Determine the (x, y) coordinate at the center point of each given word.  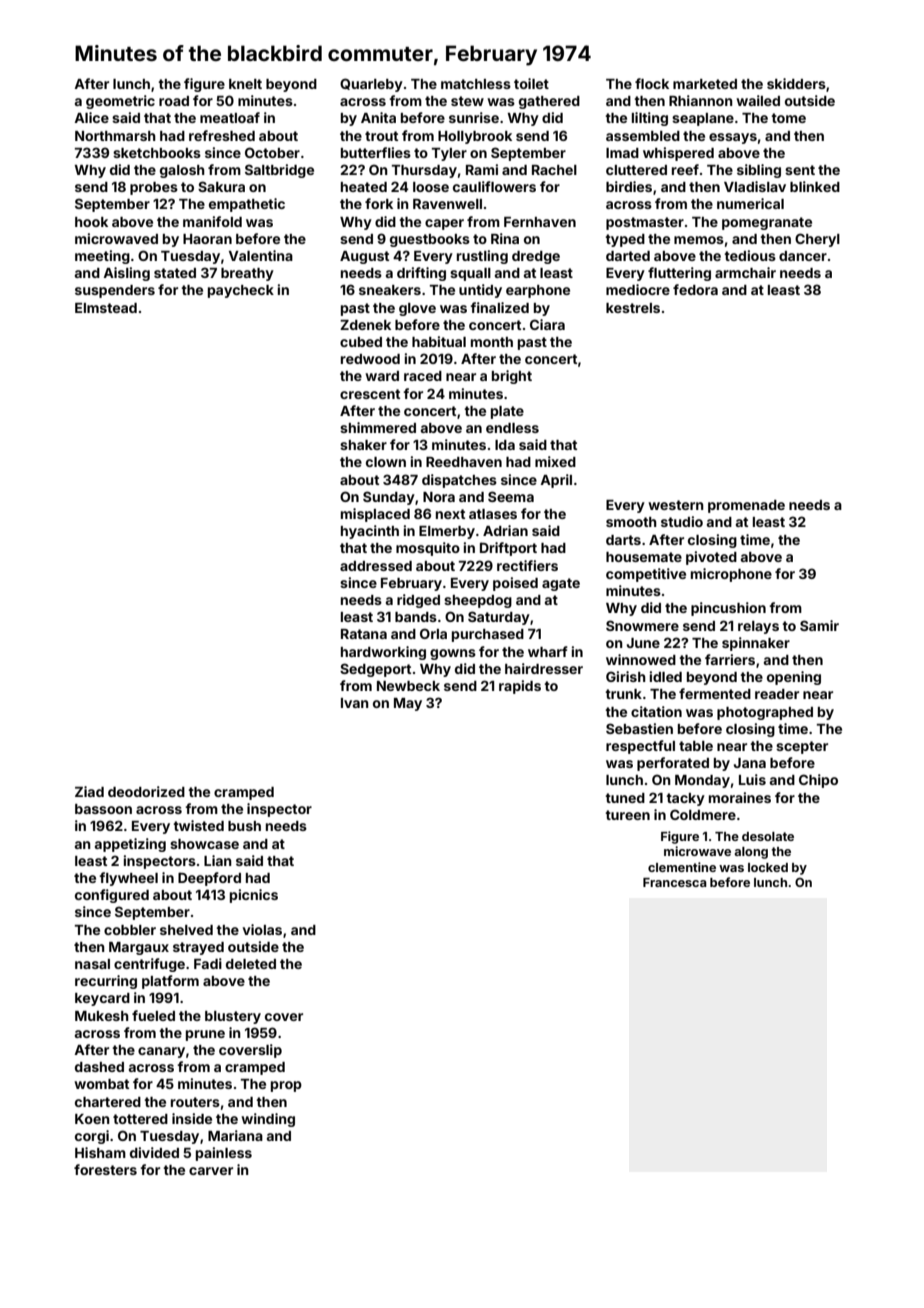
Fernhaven (540, 222)
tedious (750, 255)
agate (561, 584)
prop (286, 1086)
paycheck (241, 291)
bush (244, 826)
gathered (549, 102)
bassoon (103, 809)
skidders (796, 83)
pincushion (728, 609)
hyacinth (370, 532)
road (174, 101)
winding (268, 1120)
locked (768, 867)
